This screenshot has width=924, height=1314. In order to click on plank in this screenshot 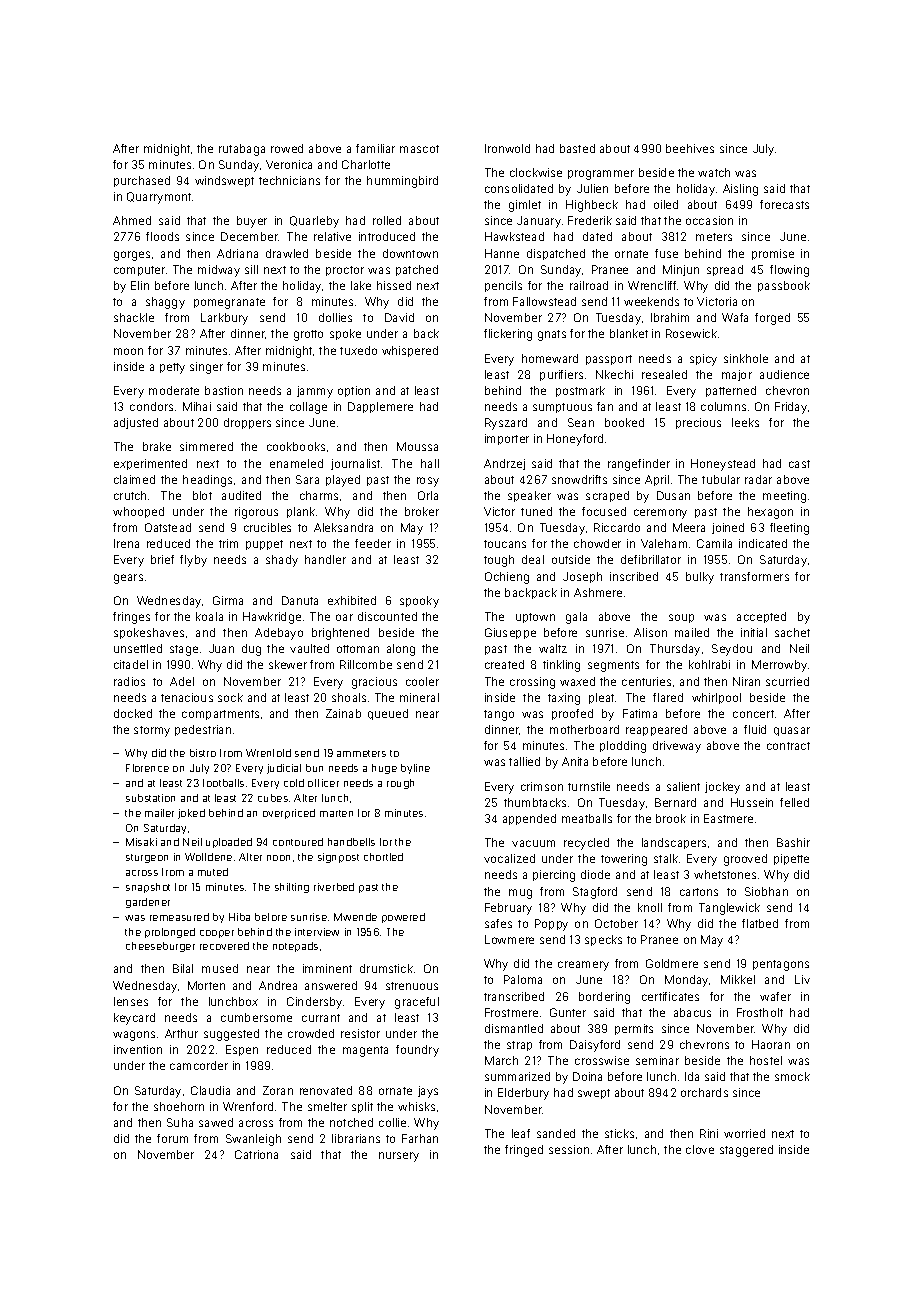, I will do `click(301, 512)`.
